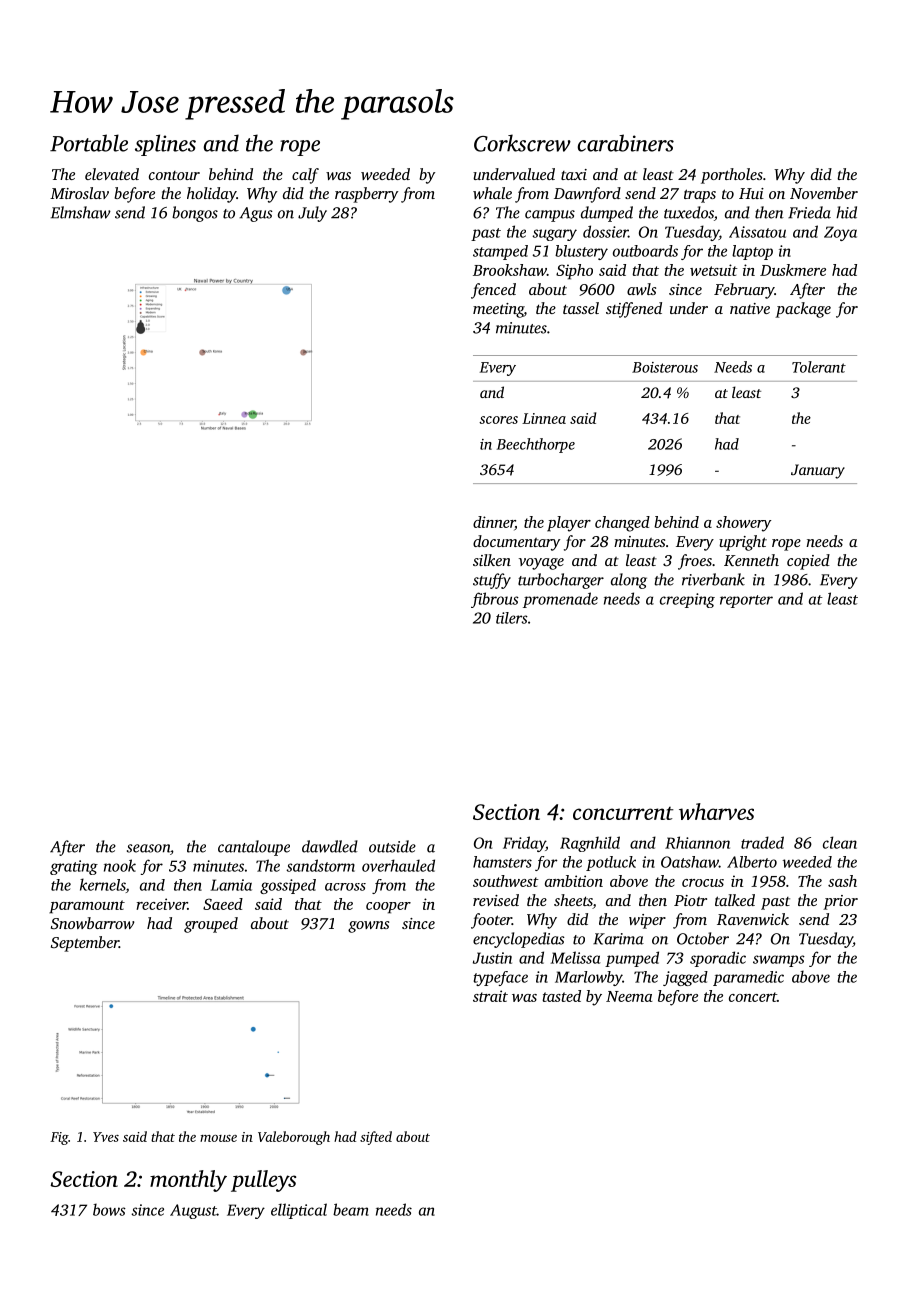 The height and width of the document is (1316, 908). What do you see at coordinates (368, 927) in the document?
I see `gowns` at bounding box center [368, 927].
